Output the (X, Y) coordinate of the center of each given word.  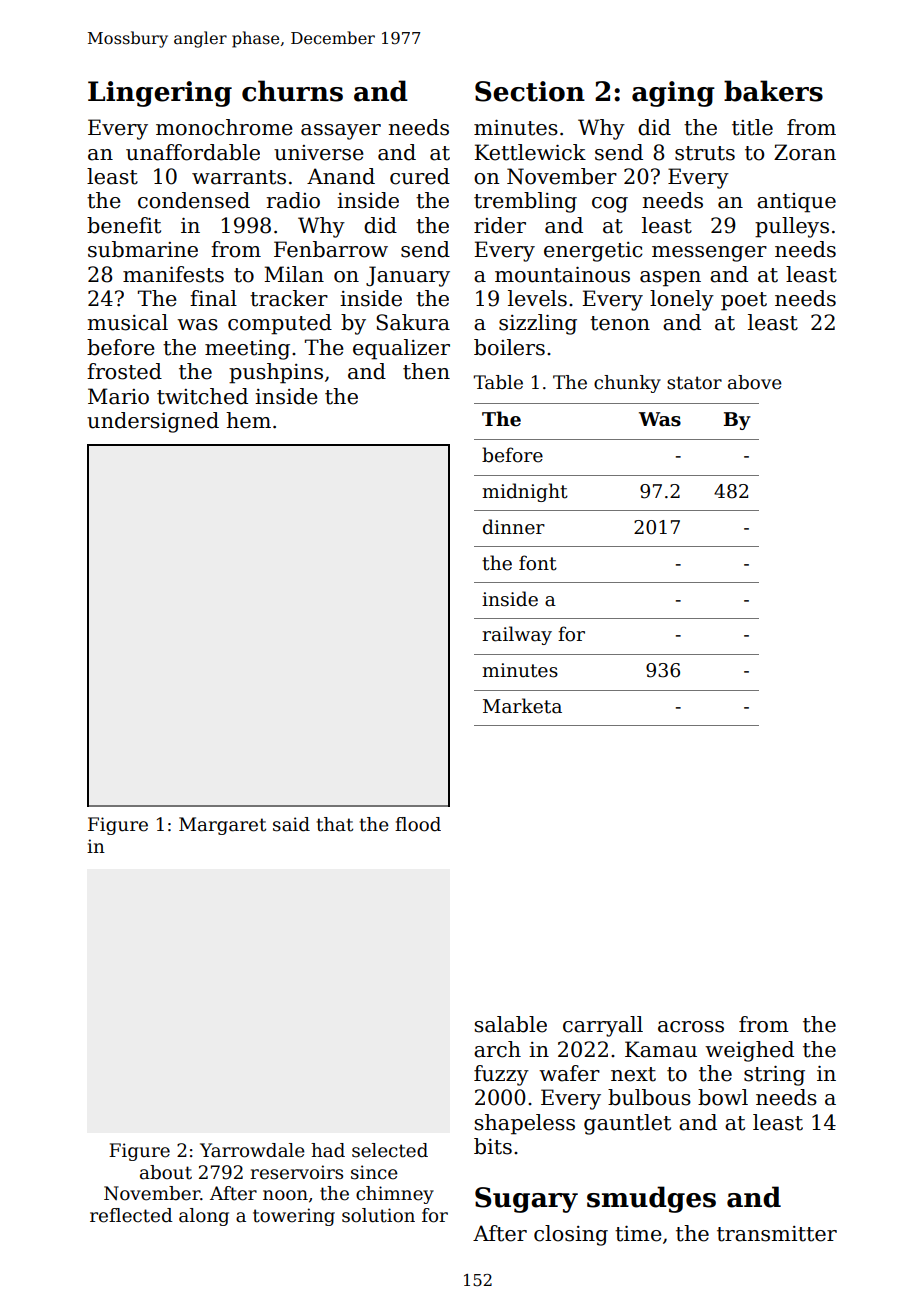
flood (418, 824)
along (204, 1217)
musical (128, 322)
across (691, 1027)
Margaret (222, 826)
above (755, 382)
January (408, 276)
